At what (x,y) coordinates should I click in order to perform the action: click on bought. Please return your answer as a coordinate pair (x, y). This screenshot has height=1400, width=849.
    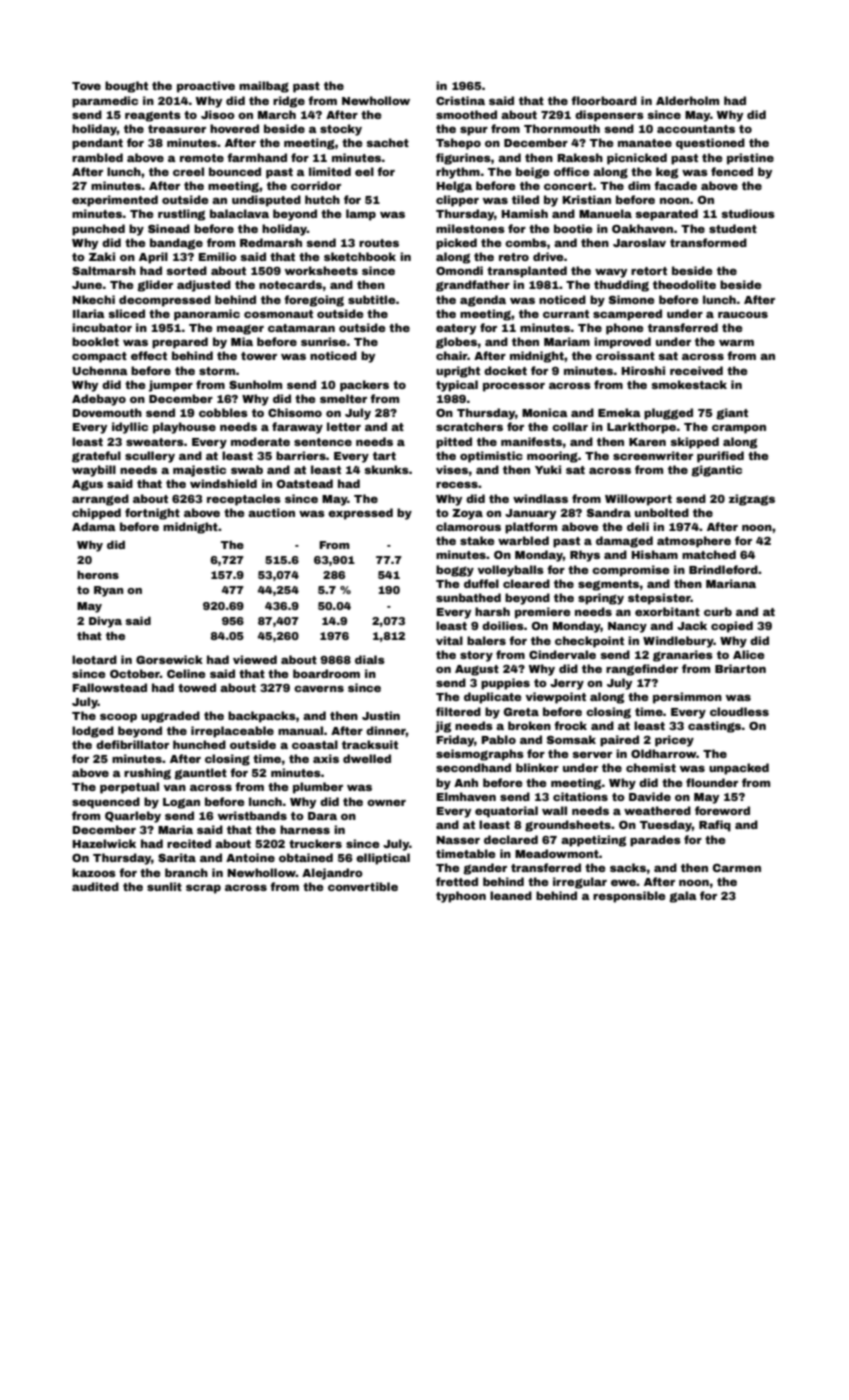
    Looking at the image, I should click on (126, 87).
